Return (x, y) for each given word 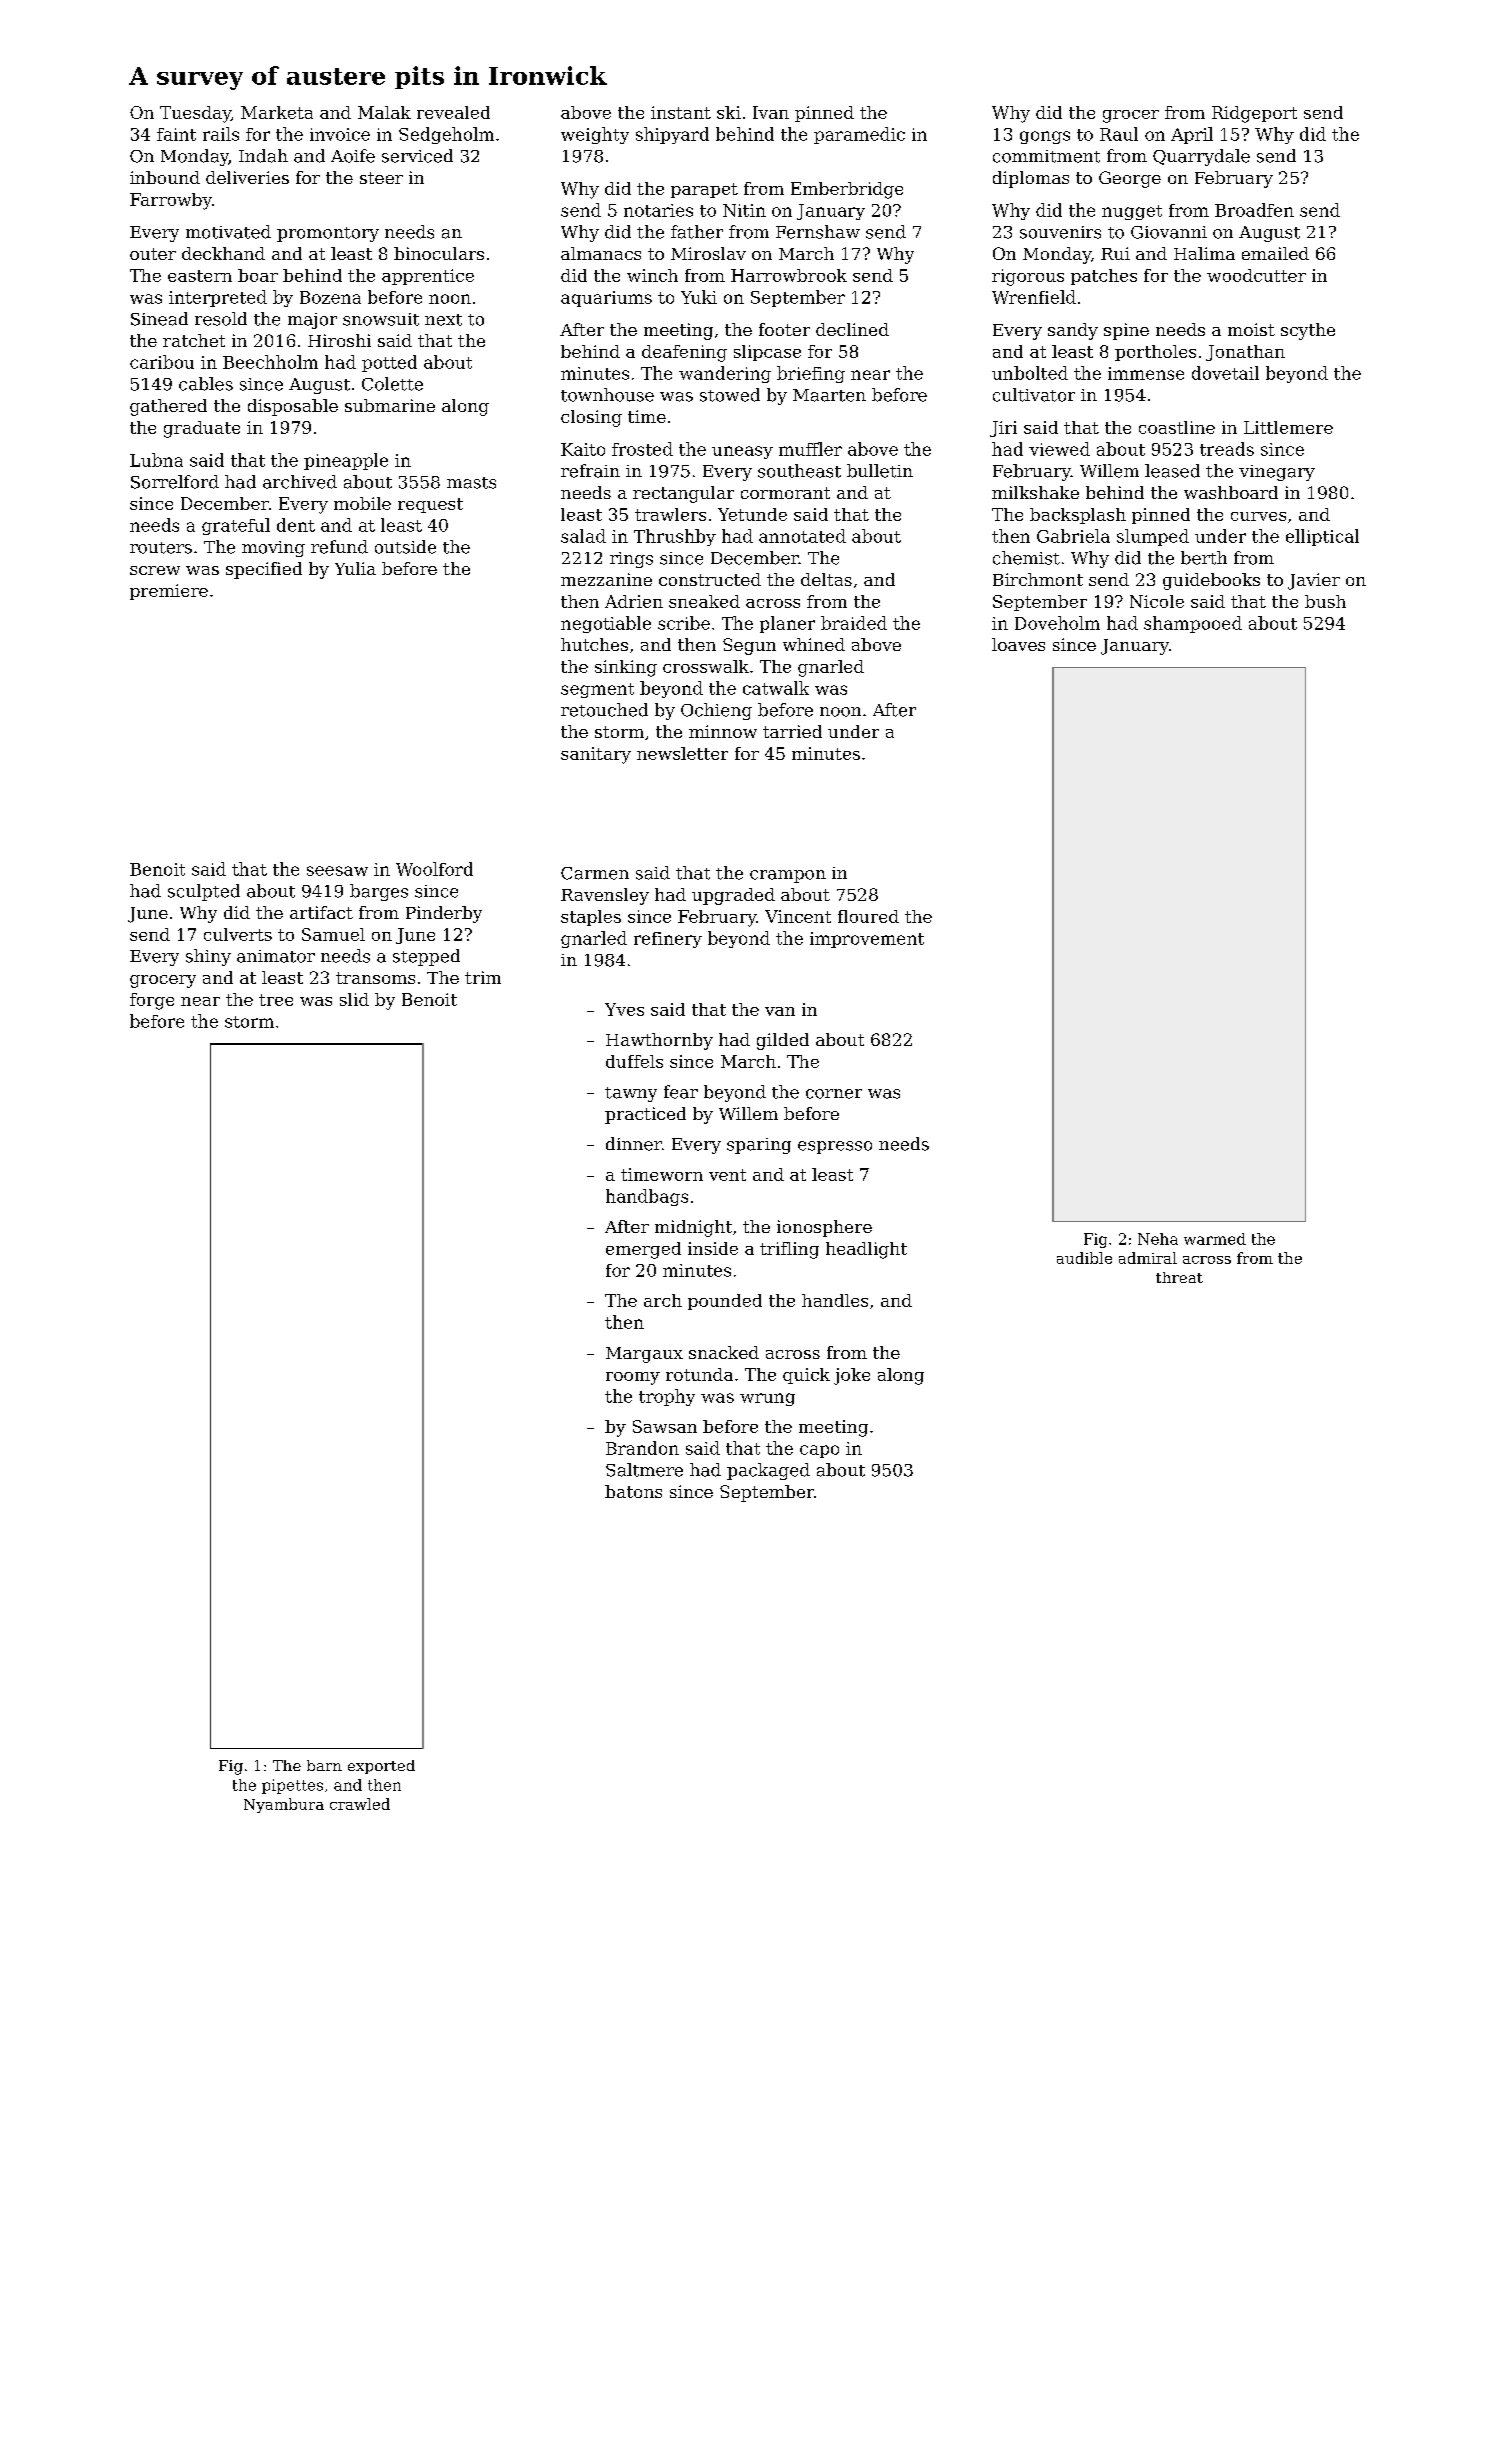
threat (1179, 1277)
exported (381, 1767)
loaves (1018, 644)
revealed (453, 112)
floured (868, 916)
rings (631, 560)
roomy (633, 1378)
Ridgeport (1254, 114)
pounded (725, 1302)
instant (681, 112)
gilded (783, 1041)
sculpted (204, 892)
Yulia (355, 568)
